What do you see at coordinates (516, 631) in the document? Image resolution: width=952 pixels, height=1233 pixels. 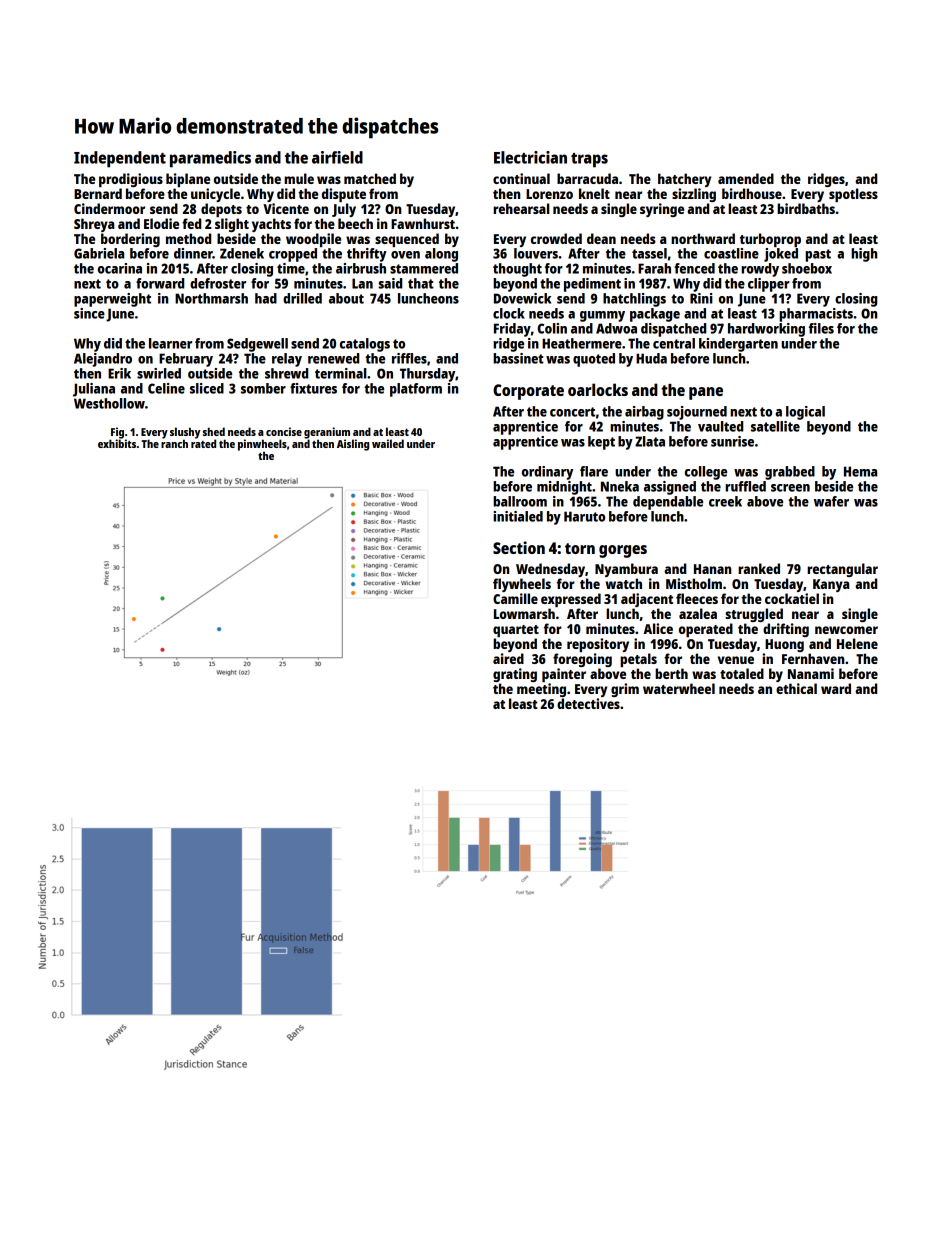 I see `quartet` at bounding box center [516, 631].
